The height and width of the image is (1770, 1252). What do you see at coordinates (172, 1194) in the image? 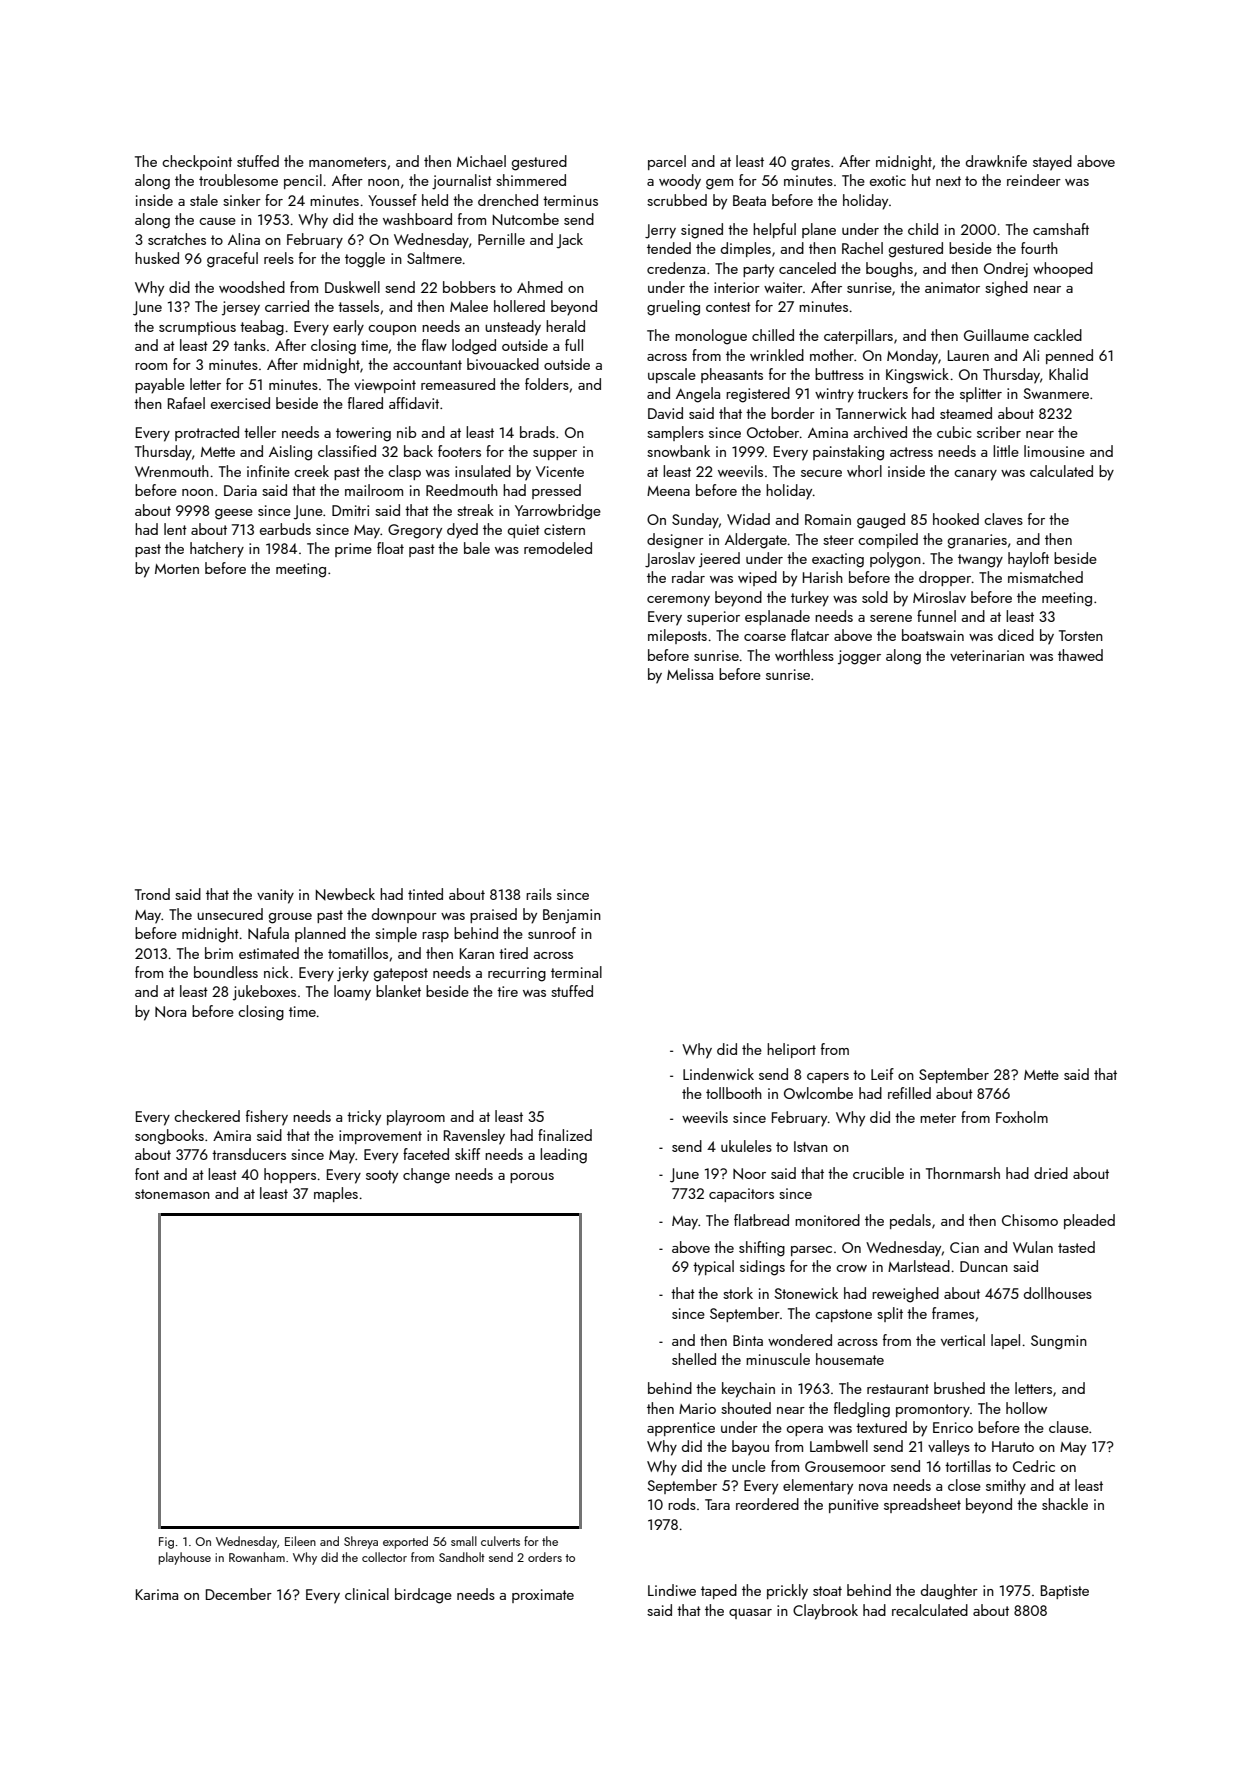
I see `stonemason` at bounding box center [172, 1194].
